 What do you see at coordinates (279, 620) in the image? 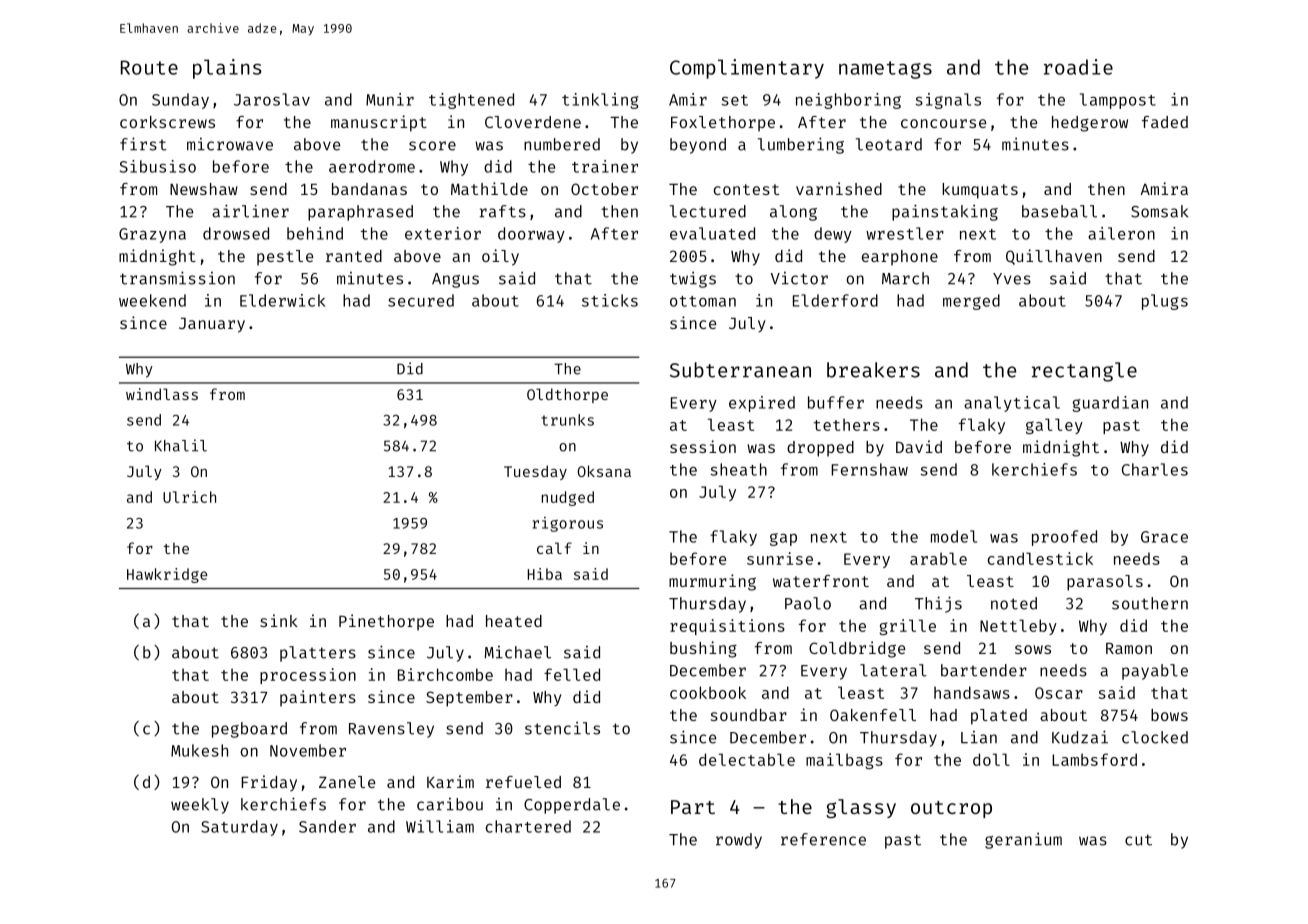
I see `sink` at bounding box center [279, 620].
